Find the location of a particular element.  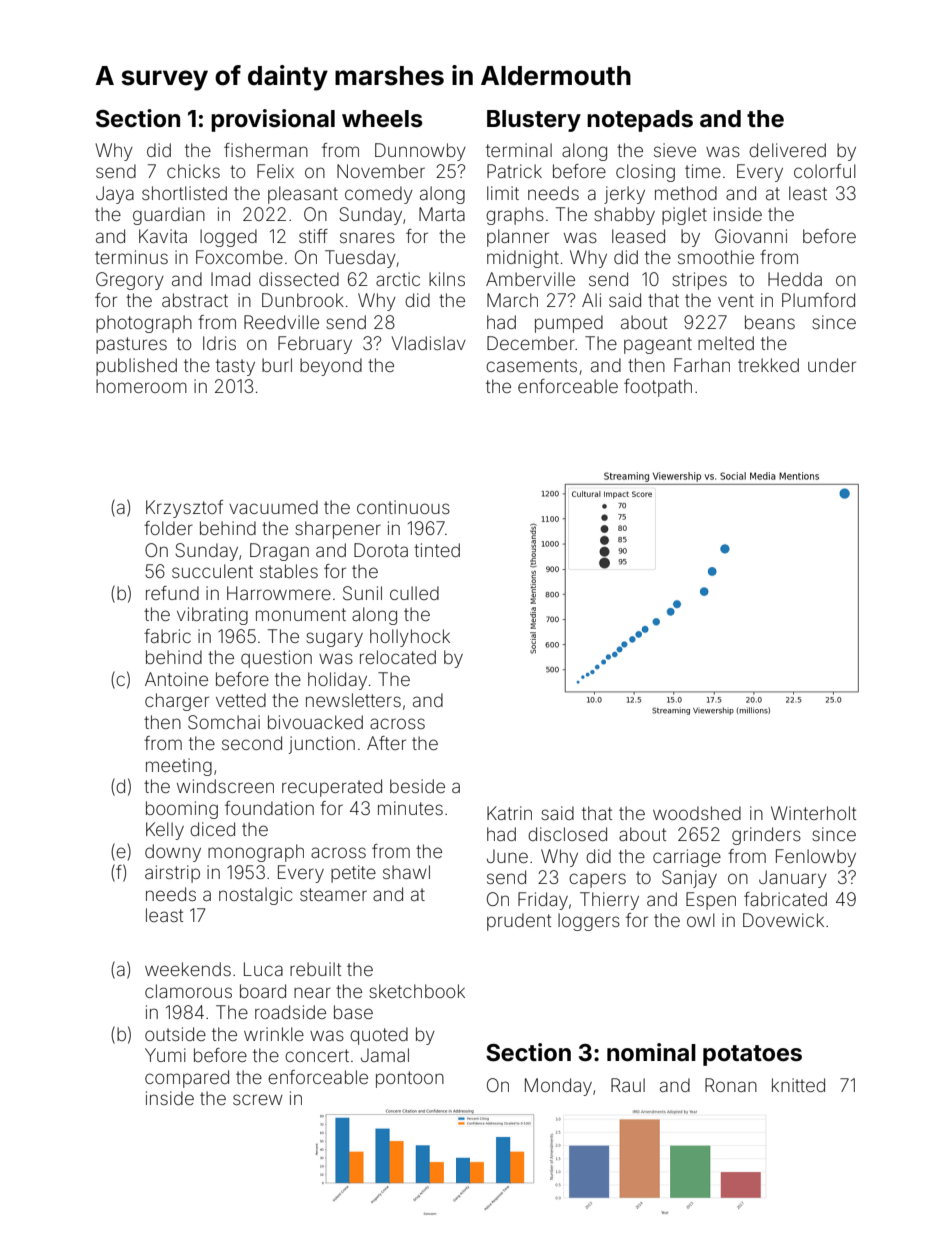

limit is located at coordinates (503, 193).
